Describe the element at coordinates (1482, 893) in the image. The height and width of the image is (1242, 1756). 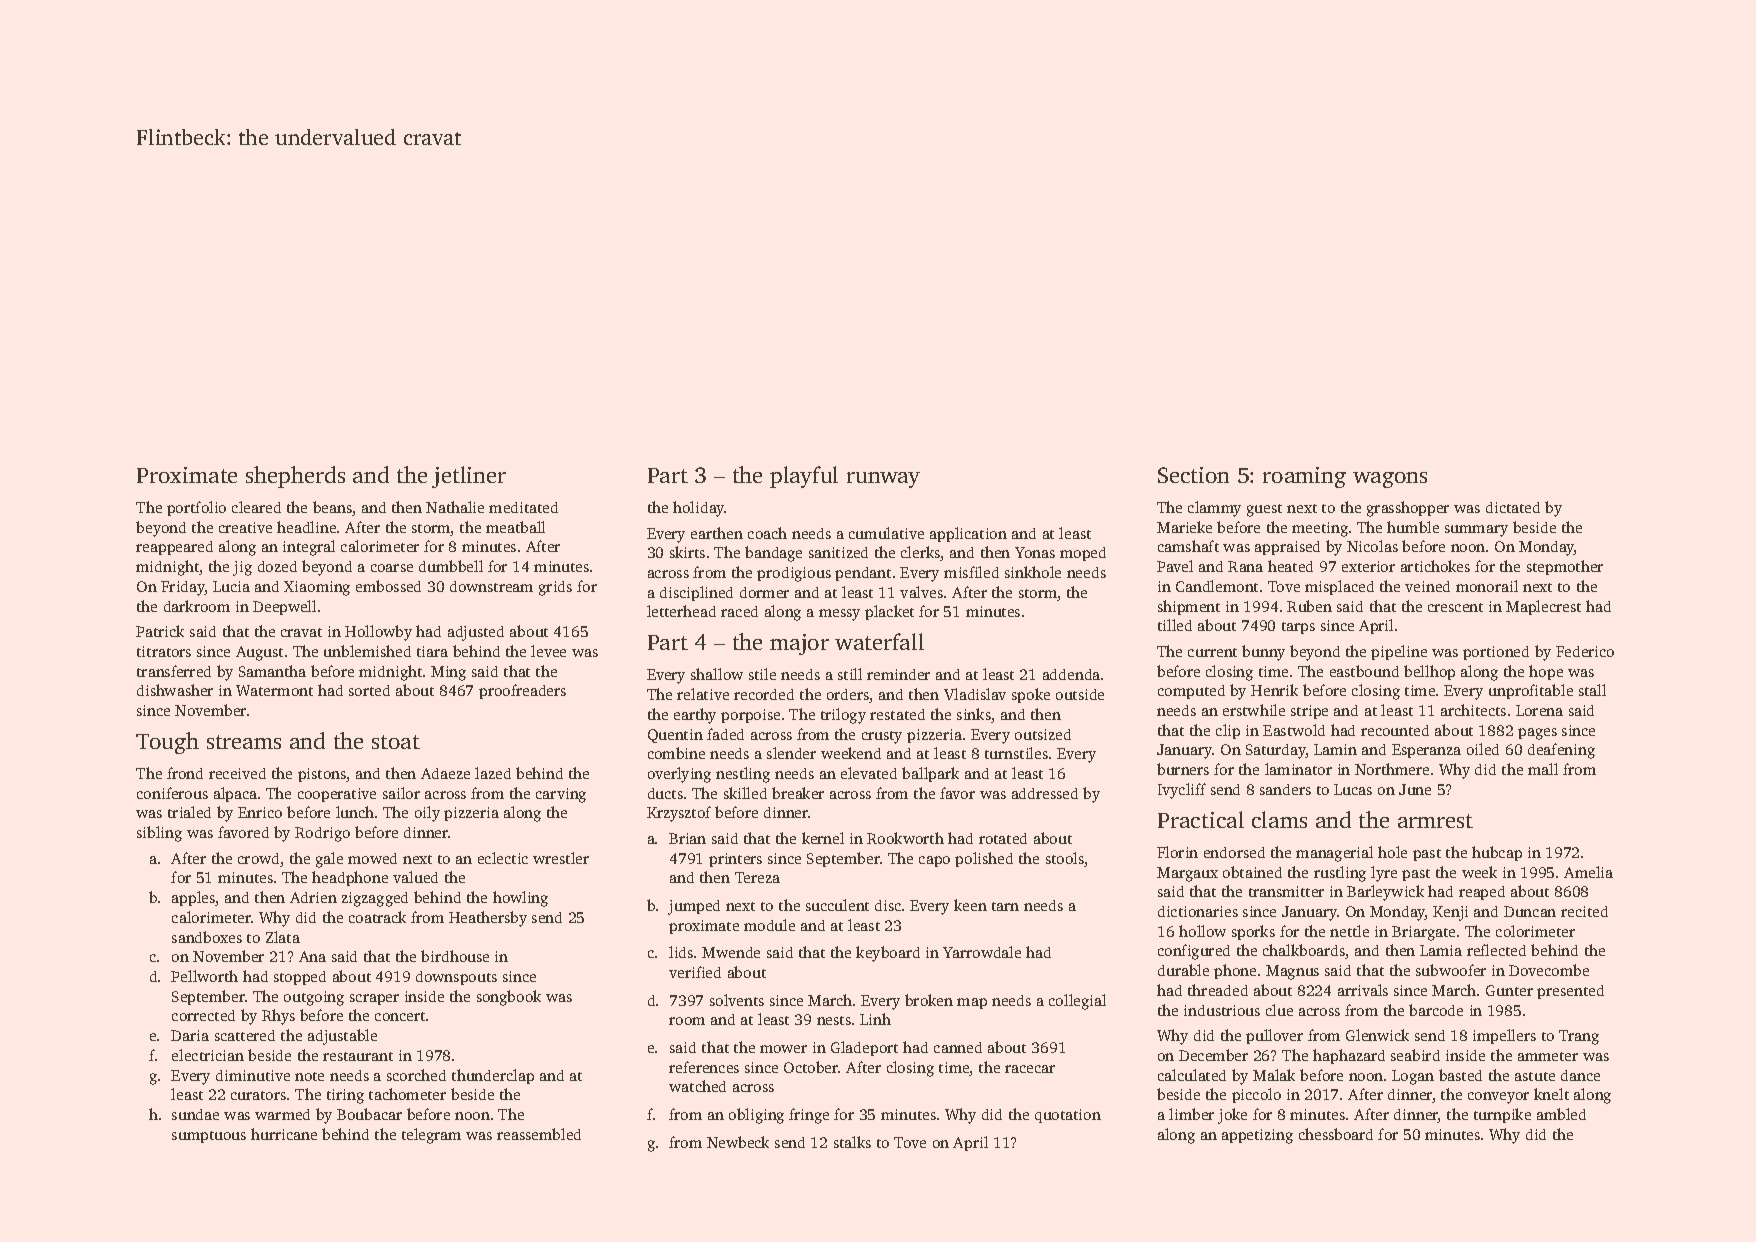
I see `reaped` at that location.
